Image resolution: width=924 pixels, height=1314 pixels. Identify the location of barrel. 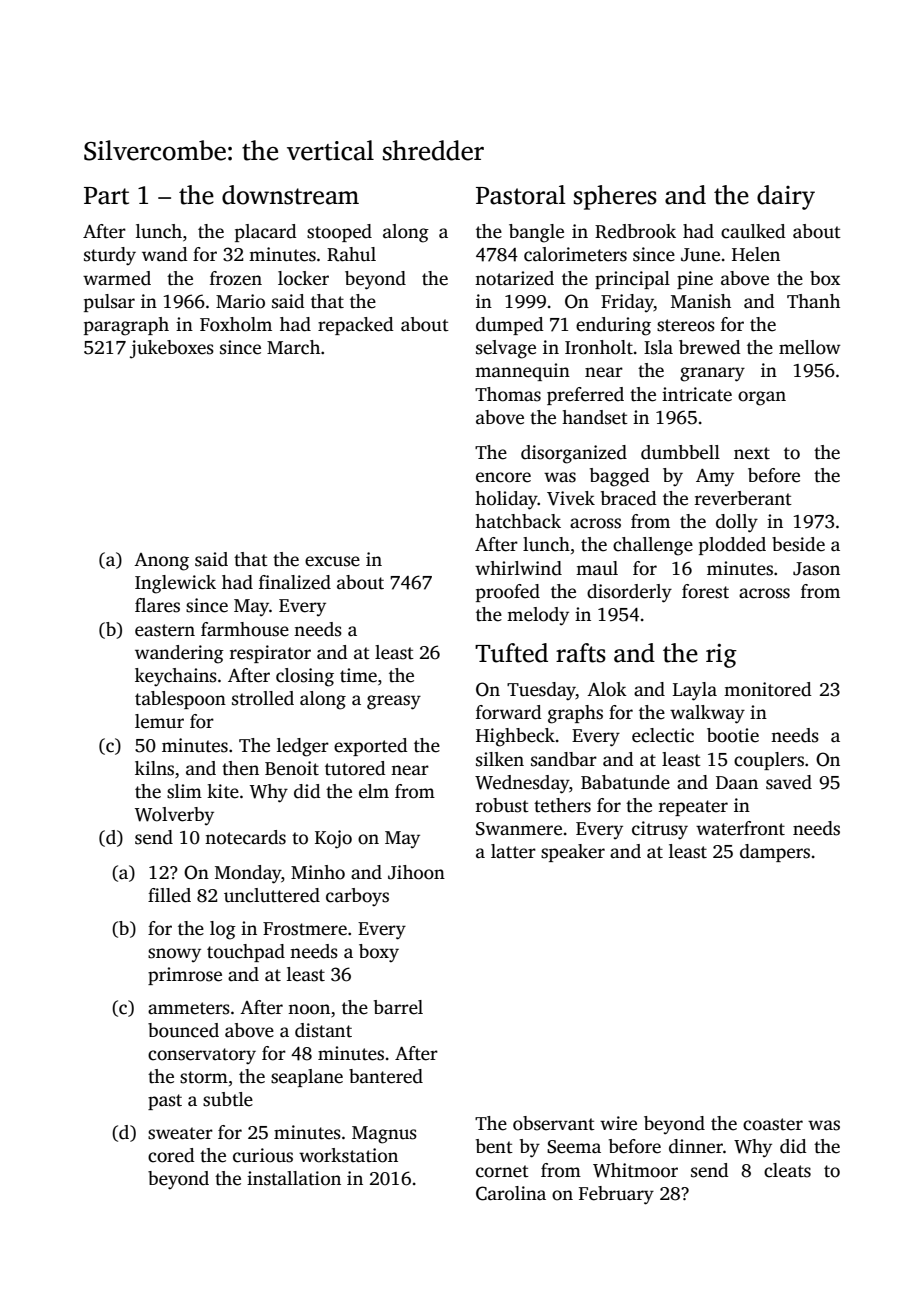
(398, 1007).
